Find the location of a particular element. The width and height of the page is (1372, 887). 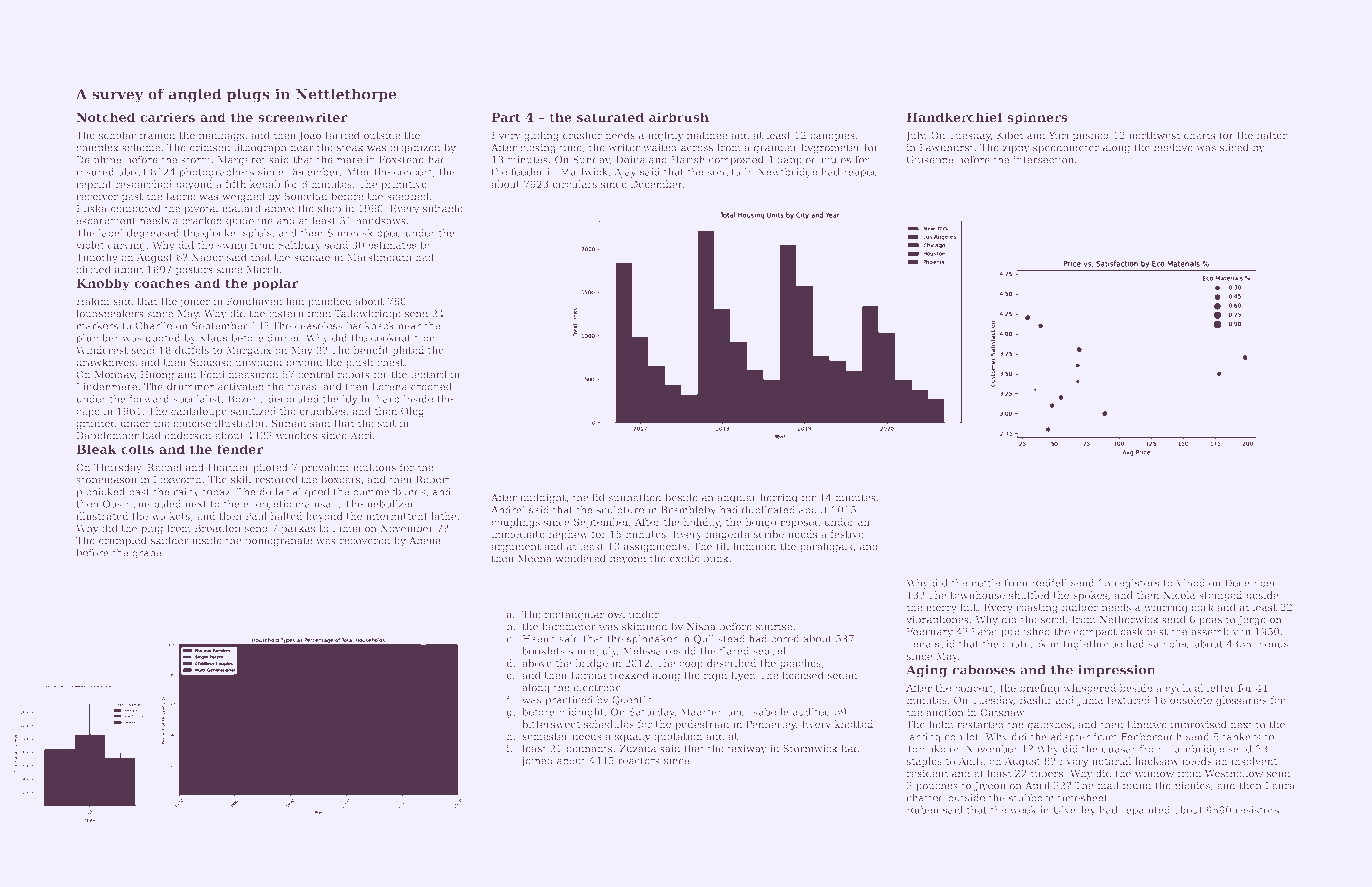

paralegals is located at coordinates (826, 547).
